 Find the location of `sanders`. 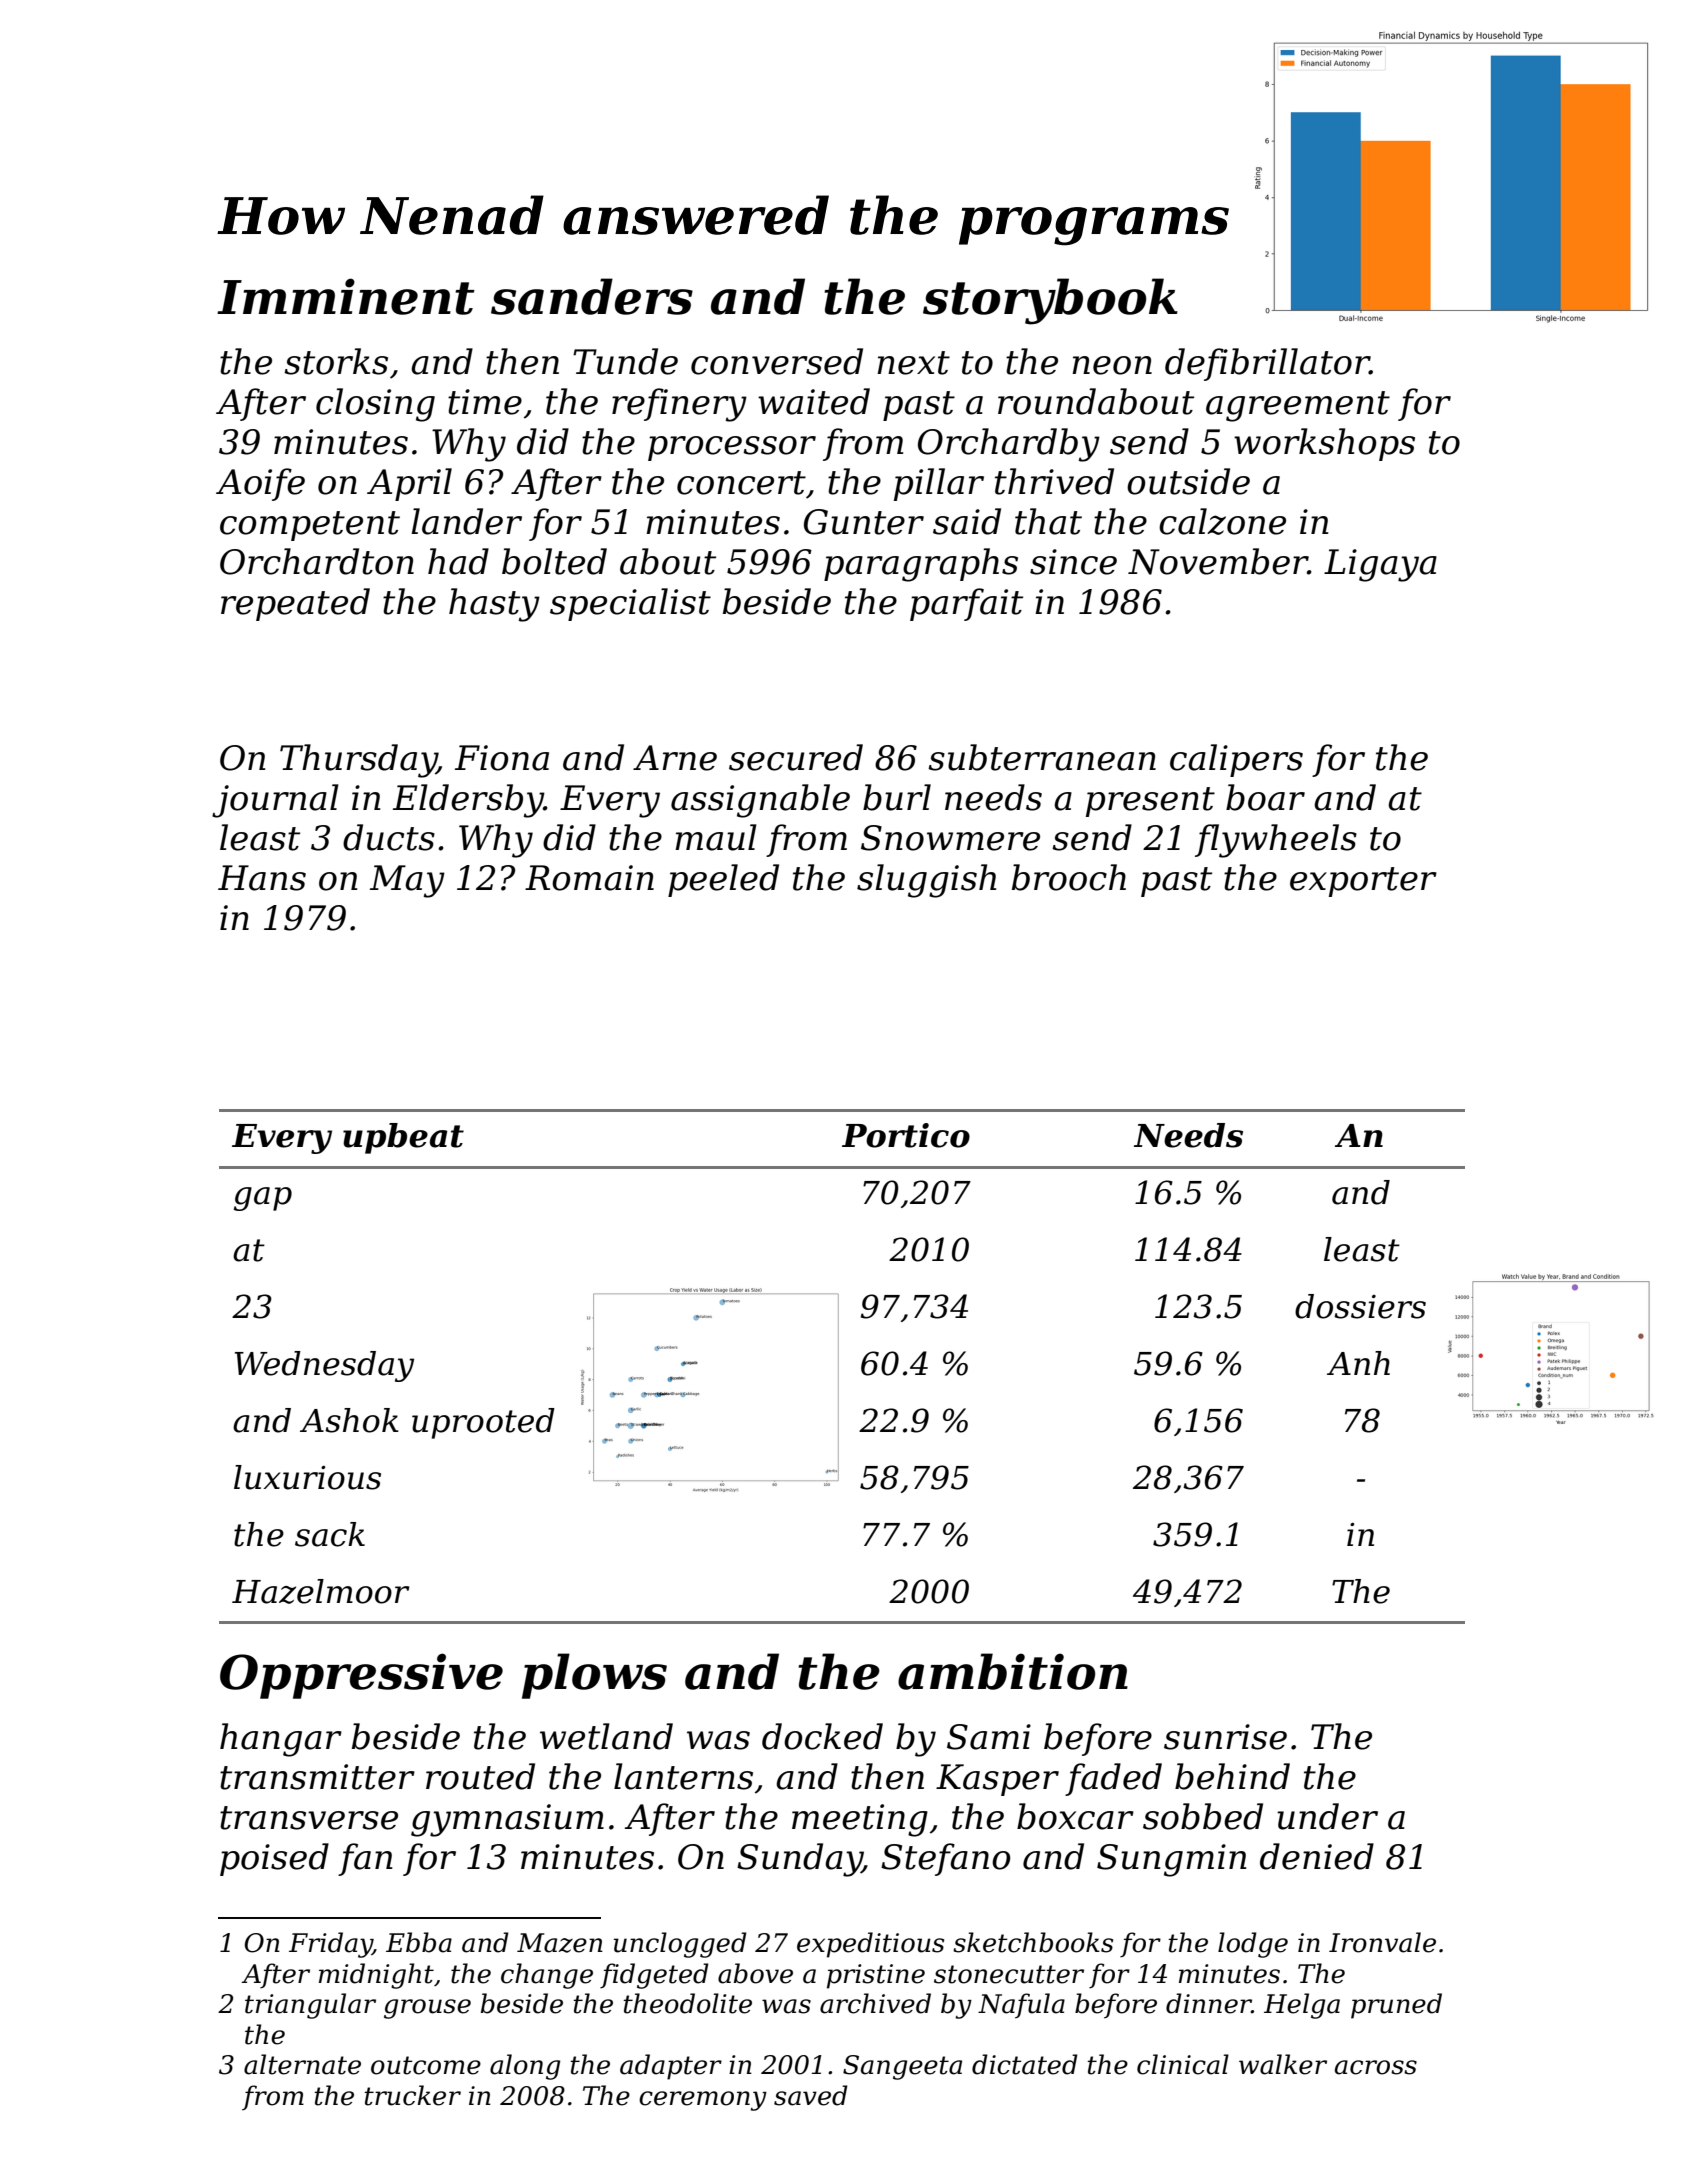

sanders is located at coordinates (592, 296).
